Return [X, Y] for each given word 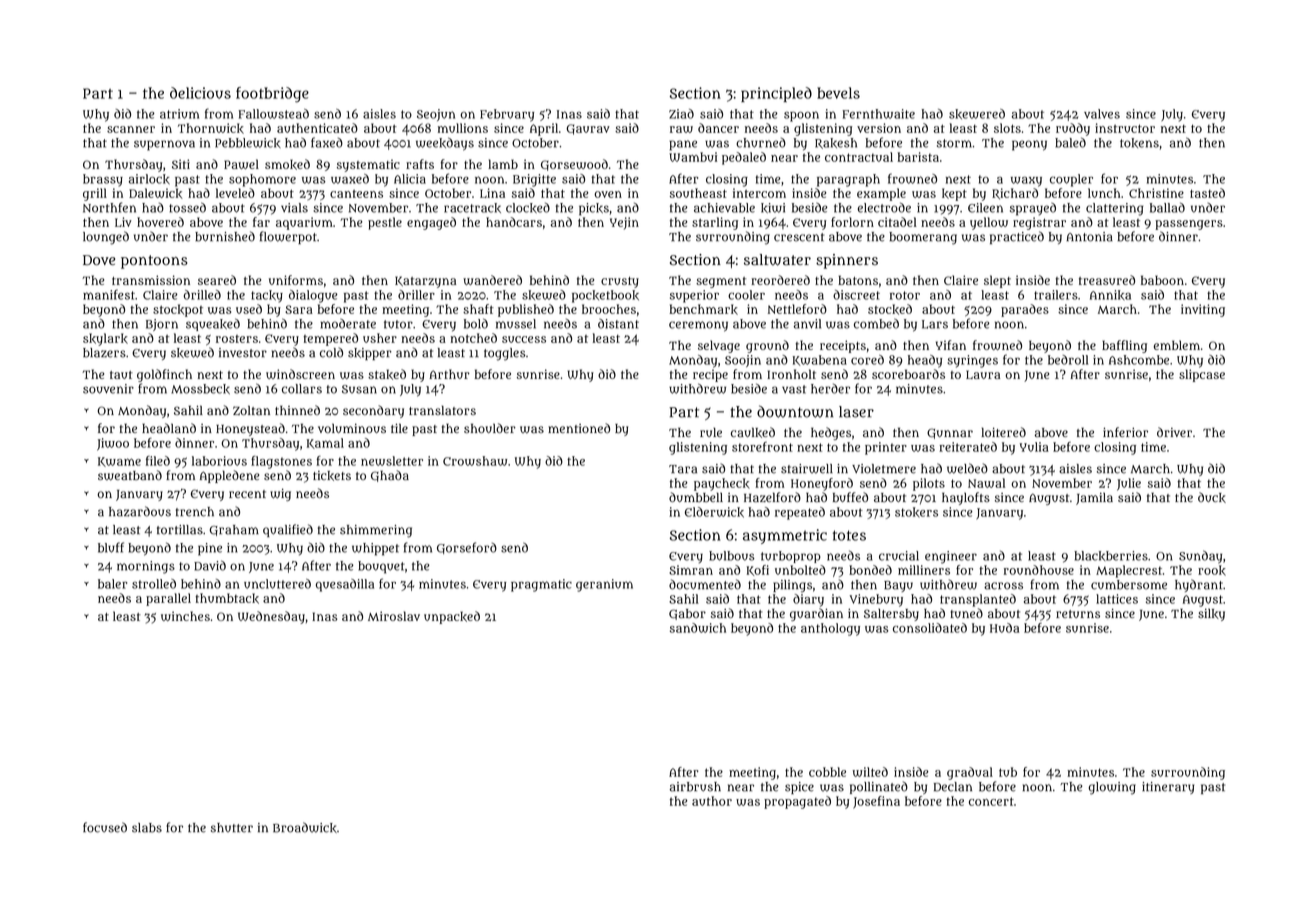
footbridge [272, 95]
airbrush [695, 787]
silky [1211, 615]
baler [112, 584]
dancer [718, 128]
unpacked [452, 617]
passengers [1189, 225]
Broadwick [305, 827]
